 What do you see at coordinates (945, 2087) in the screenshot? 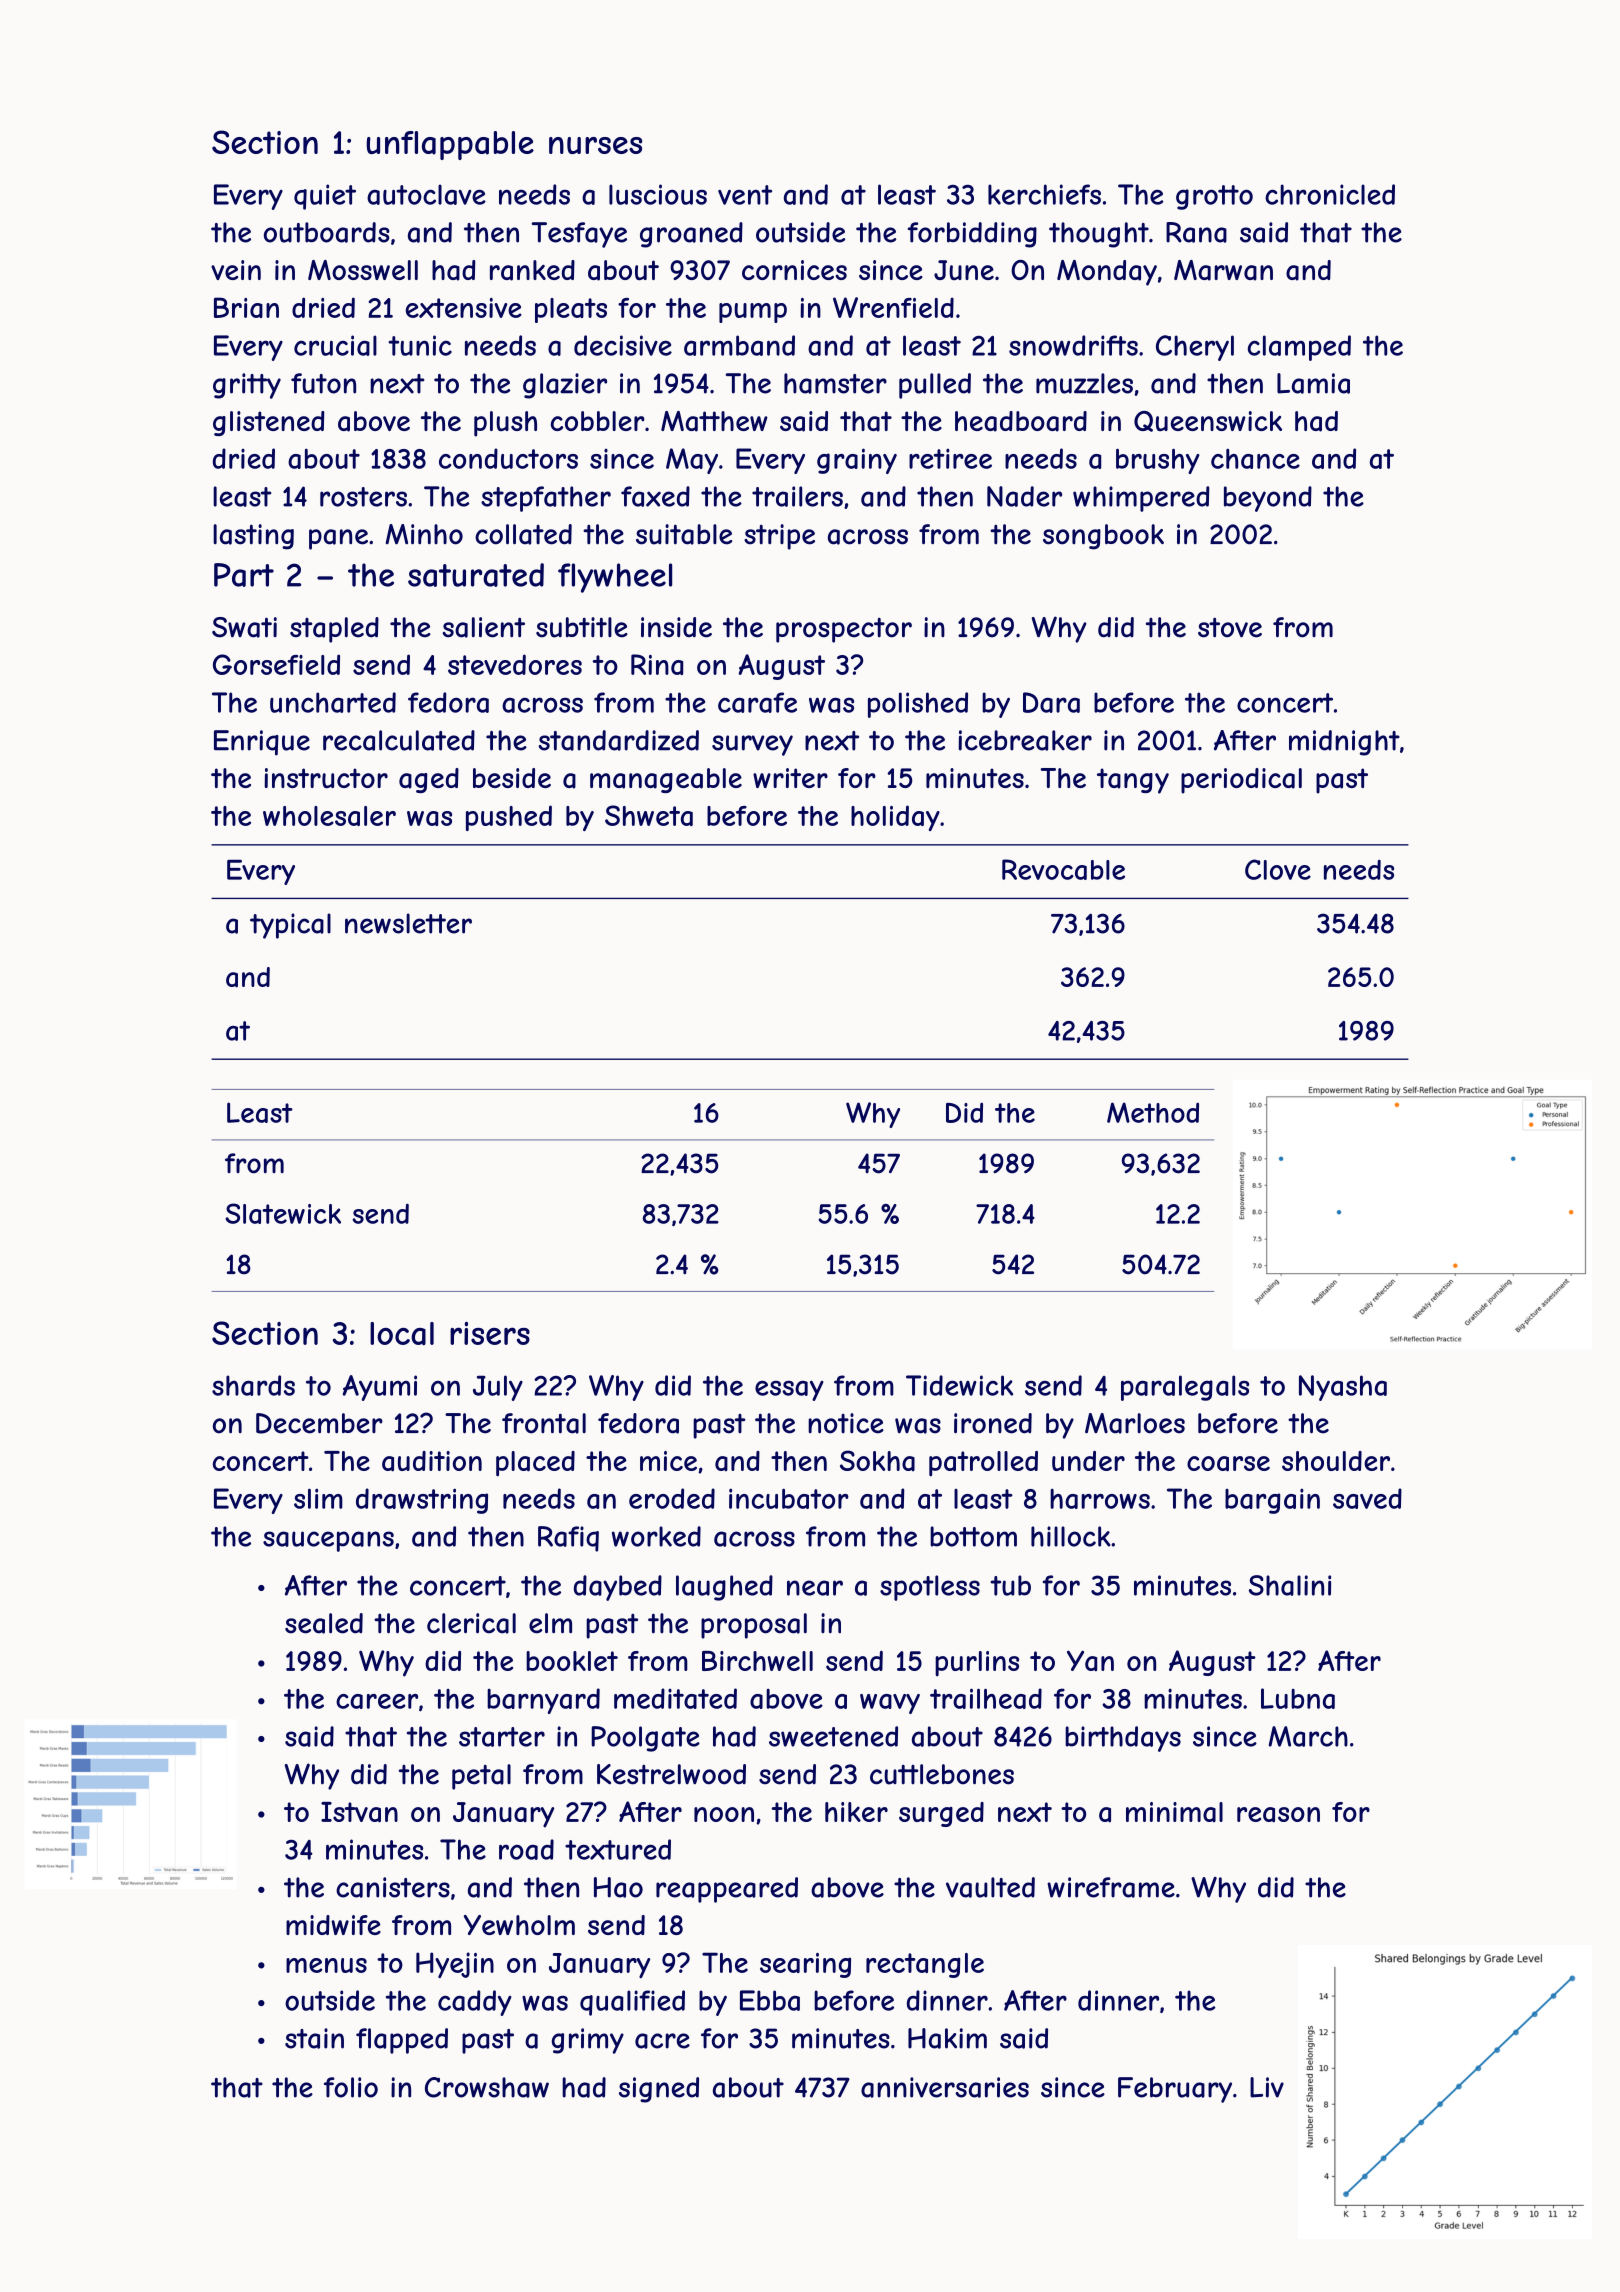
I see `anniversaries` at bounding box center [945, 2087].
